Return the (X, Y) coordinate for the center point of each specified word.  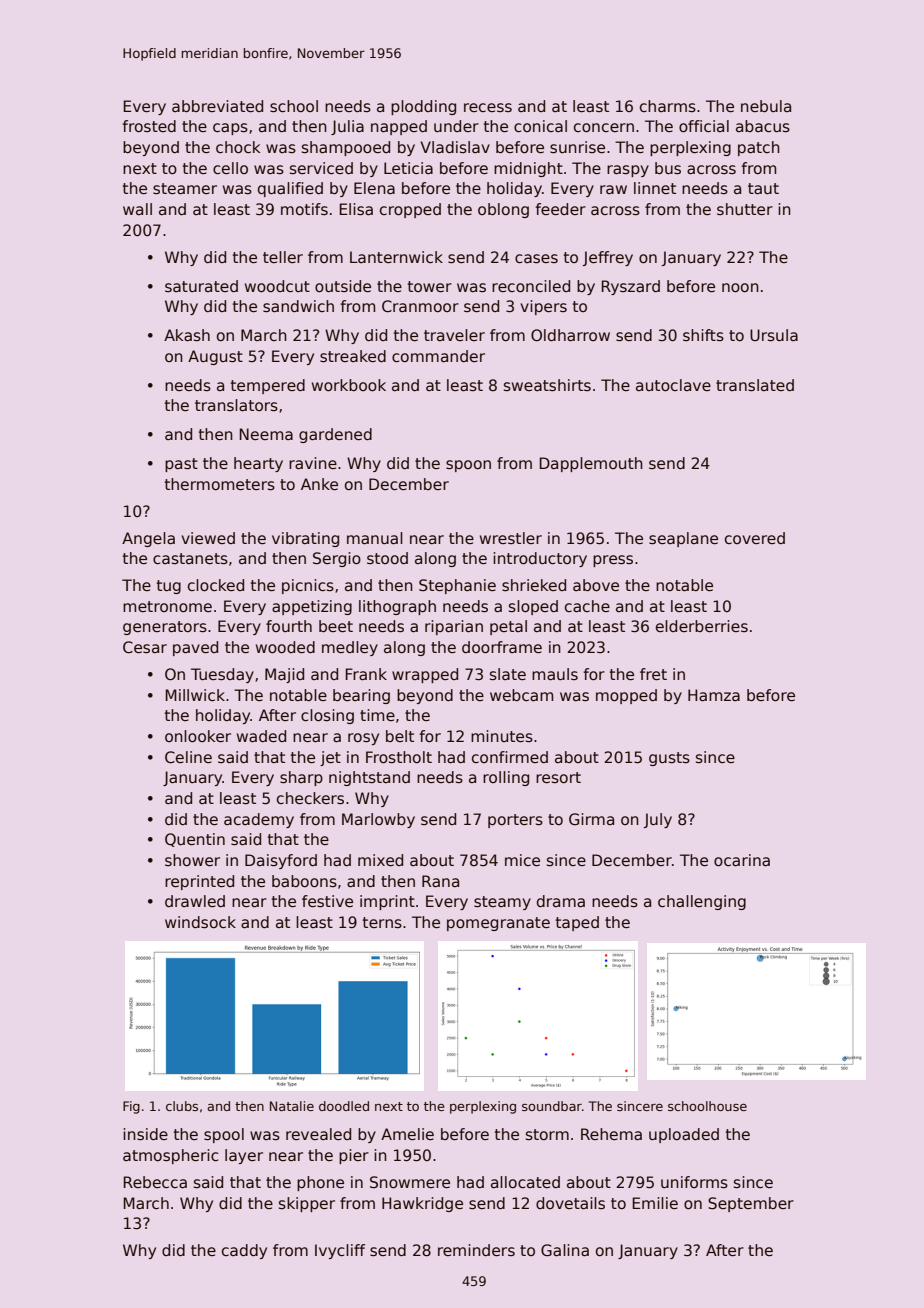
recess (488, 108)
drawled (195, 901)
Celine (188, 757)
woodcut (277, 286)
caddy (244, 1251)
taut (763, 189)
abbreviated (217, 106)
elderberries (702, 626)
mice (522, 860)
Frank (366, 674)
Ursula (774, 335)
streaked (353, 356)
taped (577, 923)
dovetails (570, 1203)
